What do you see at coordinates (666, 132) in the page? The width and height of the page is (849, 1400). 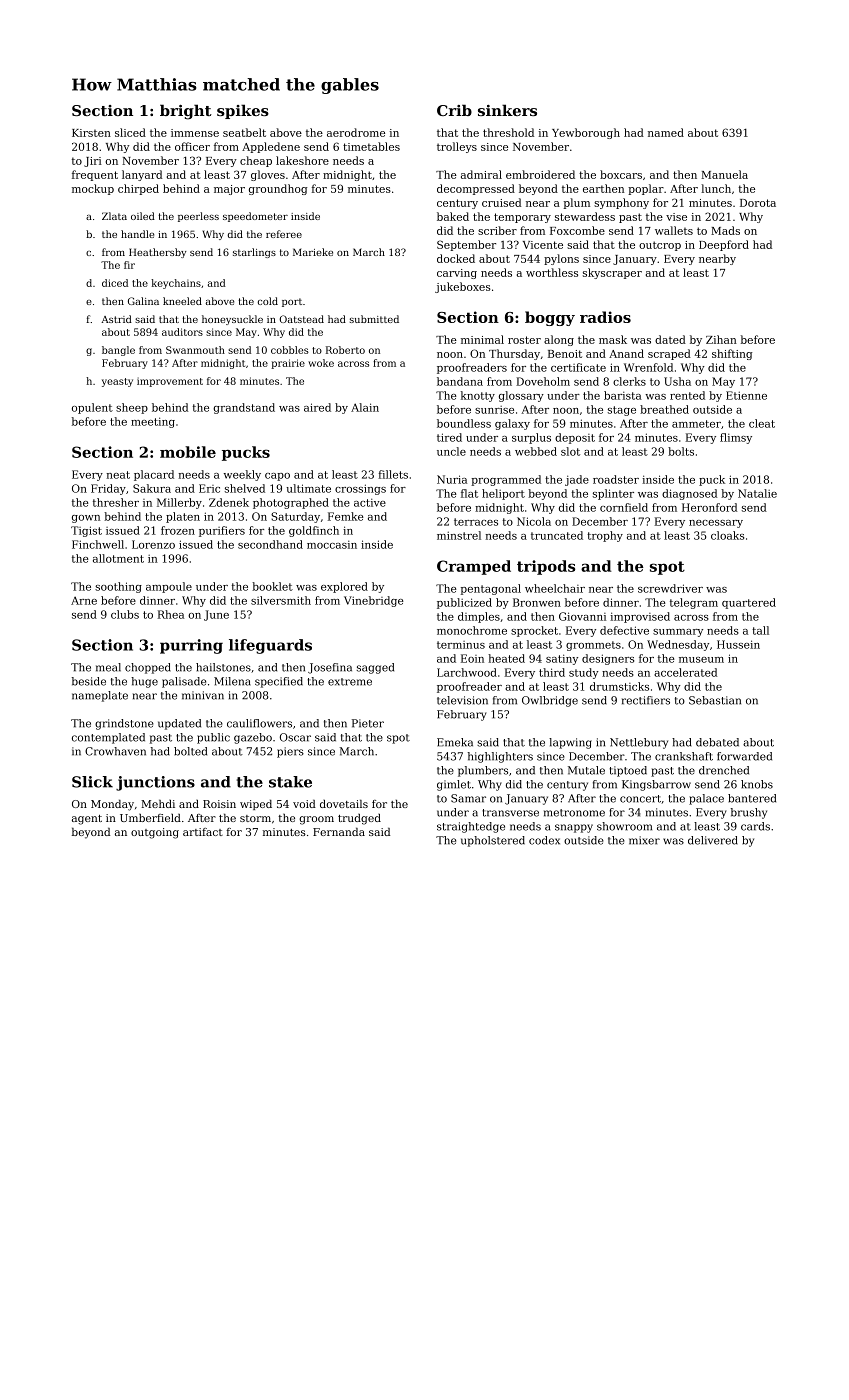 I see `named` at bounding box center [666, 132].
